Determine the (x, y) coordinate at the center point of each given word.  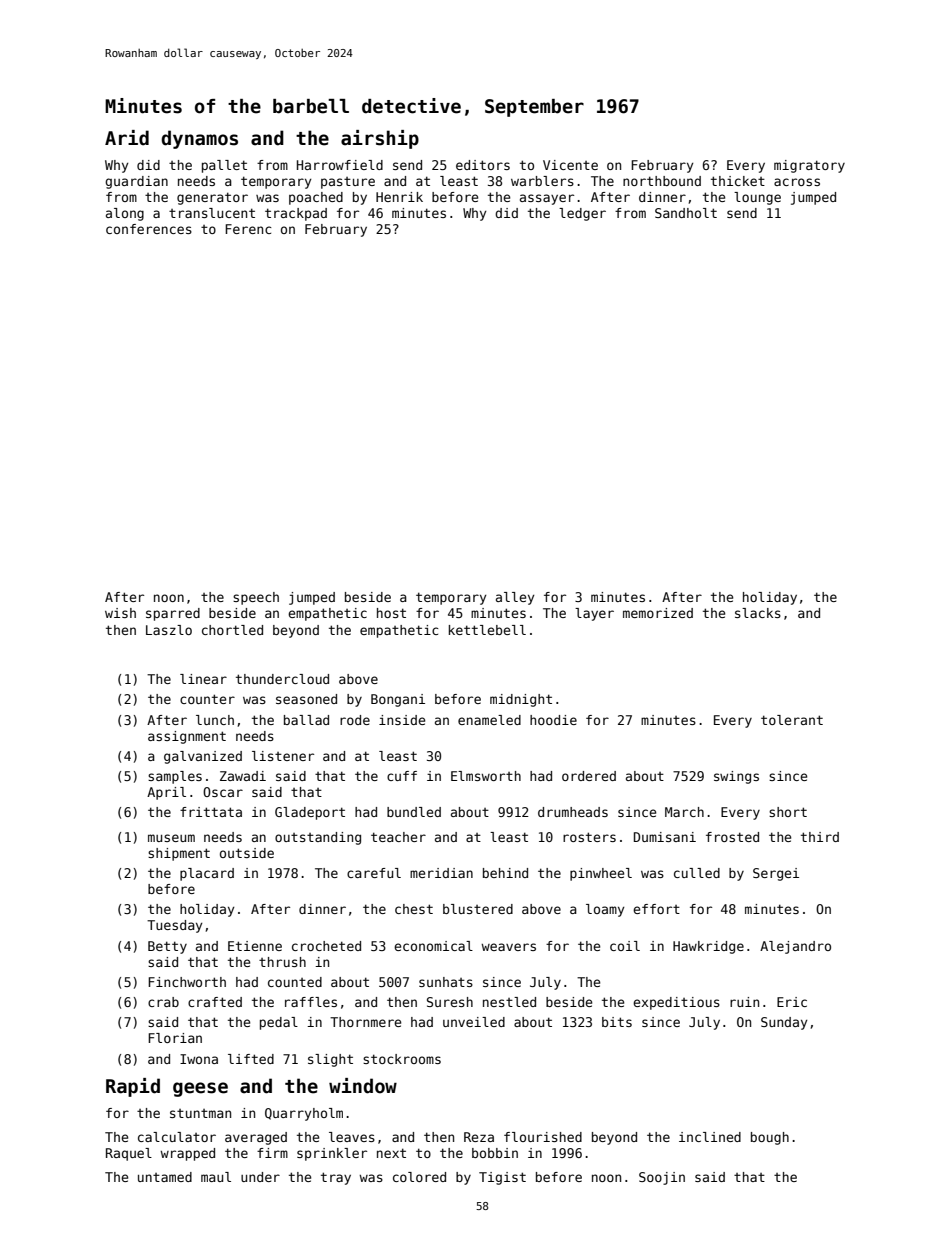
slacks (758, 613)
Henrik (399, 197)
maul (216, 1177)
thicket (738, 181)
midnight (521, 700)
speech (256, 598)
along (125, 214)
